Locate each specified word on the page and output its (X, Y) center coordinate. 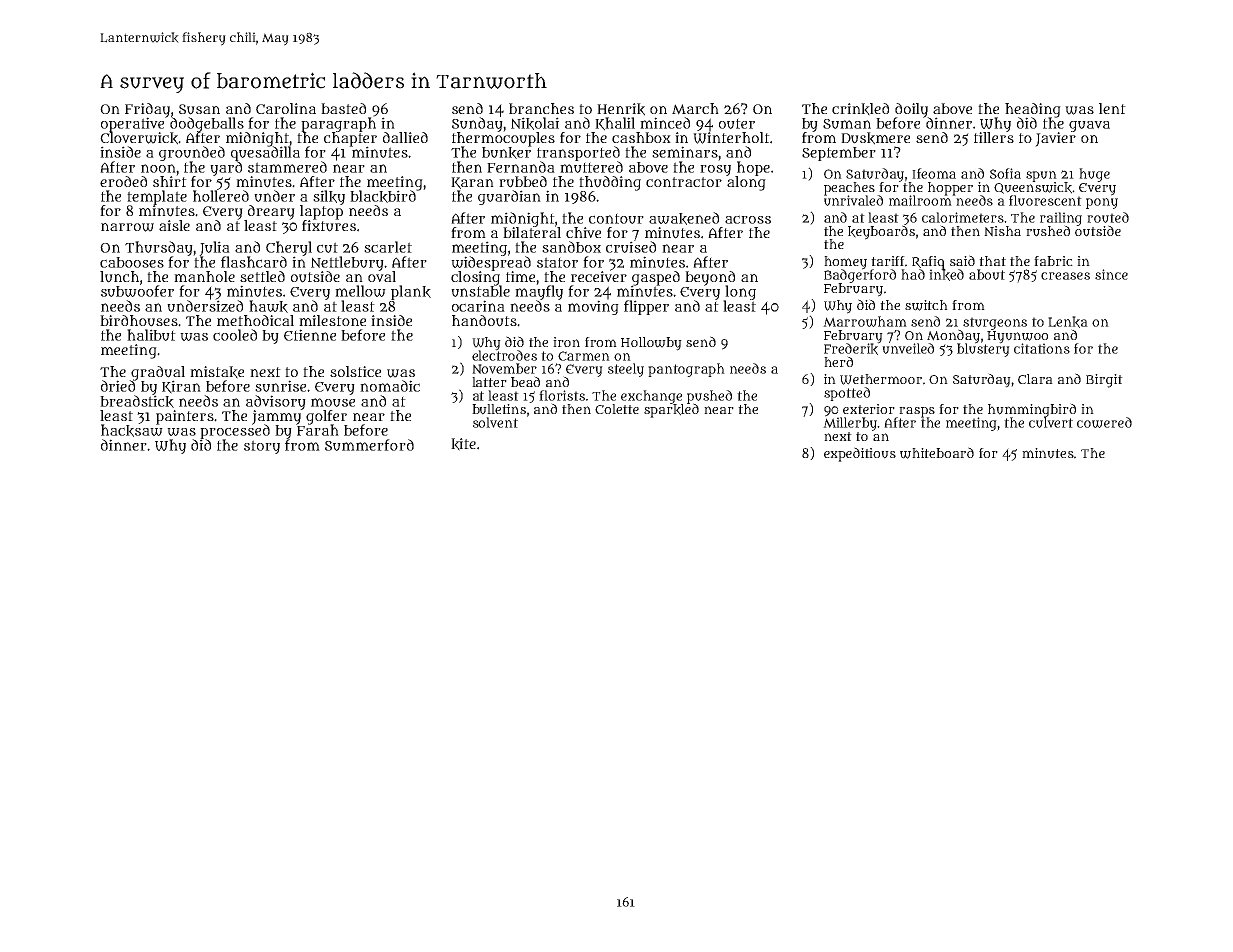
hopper (950, 189)
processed (235, 431)
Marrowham (865, 321)
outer (737, 123)
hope (753, 168)
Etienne (310, 335)
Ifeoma (934, 173)
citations (1042, 348)
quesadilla (265, 154)
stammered (287, 167)
